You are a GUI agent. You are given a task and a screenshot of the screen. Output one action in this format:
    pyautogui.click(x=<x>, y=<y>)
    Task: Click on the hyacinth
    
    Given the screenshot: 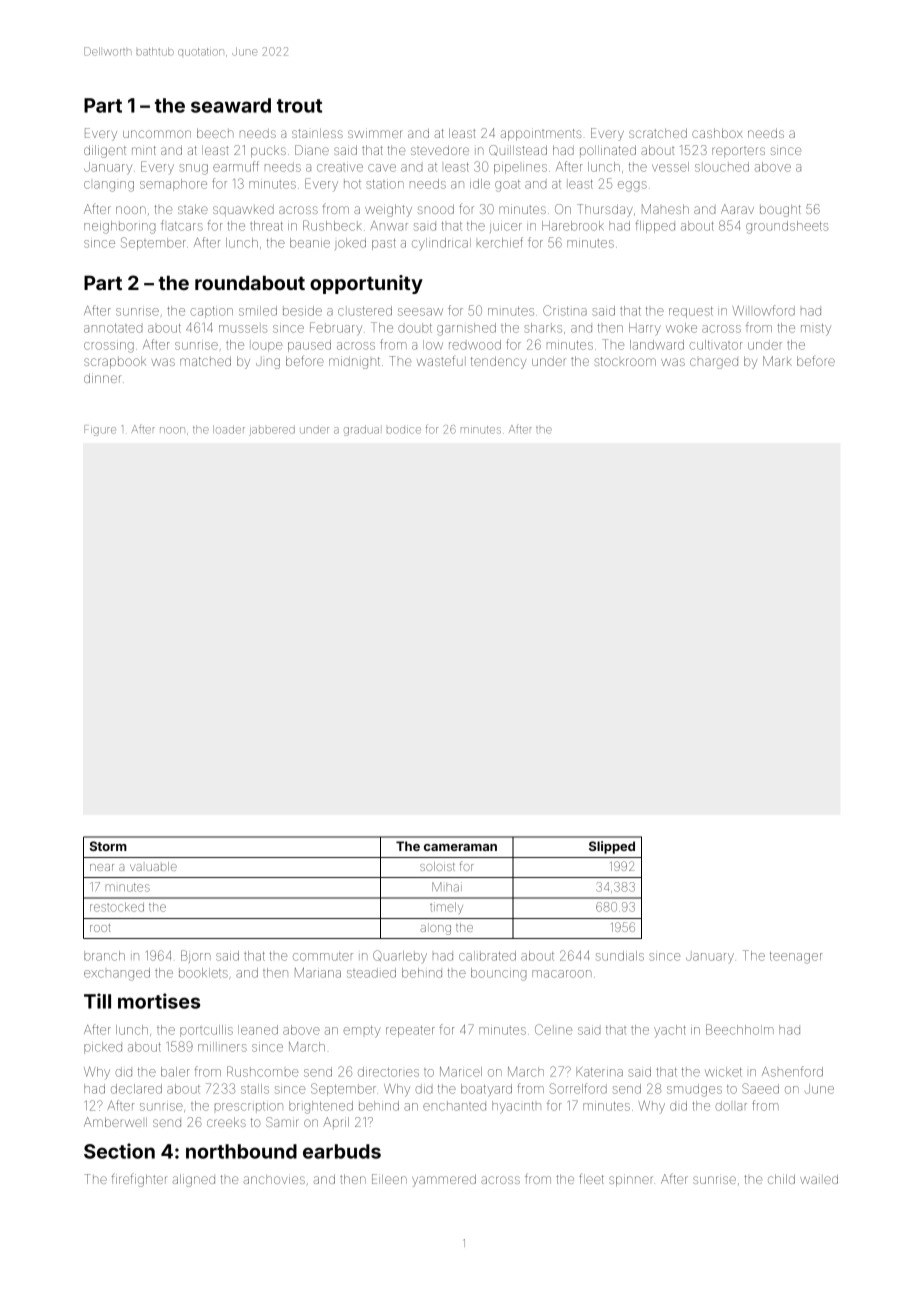 What is the action you would take?
    pyautogui.click(x=516, y=1107)
